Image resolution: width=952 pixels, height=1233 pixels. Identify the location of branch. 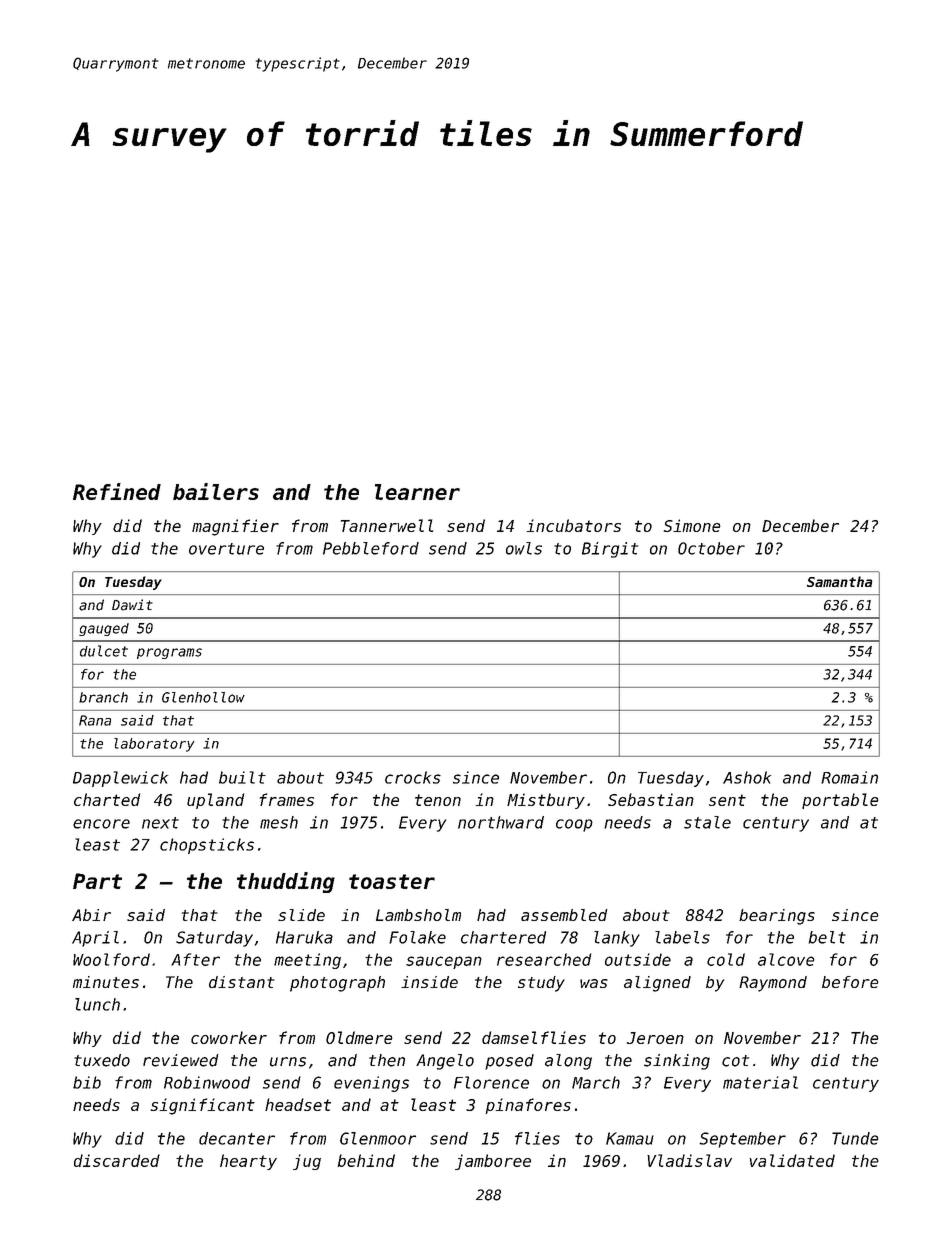
(103, 697).
